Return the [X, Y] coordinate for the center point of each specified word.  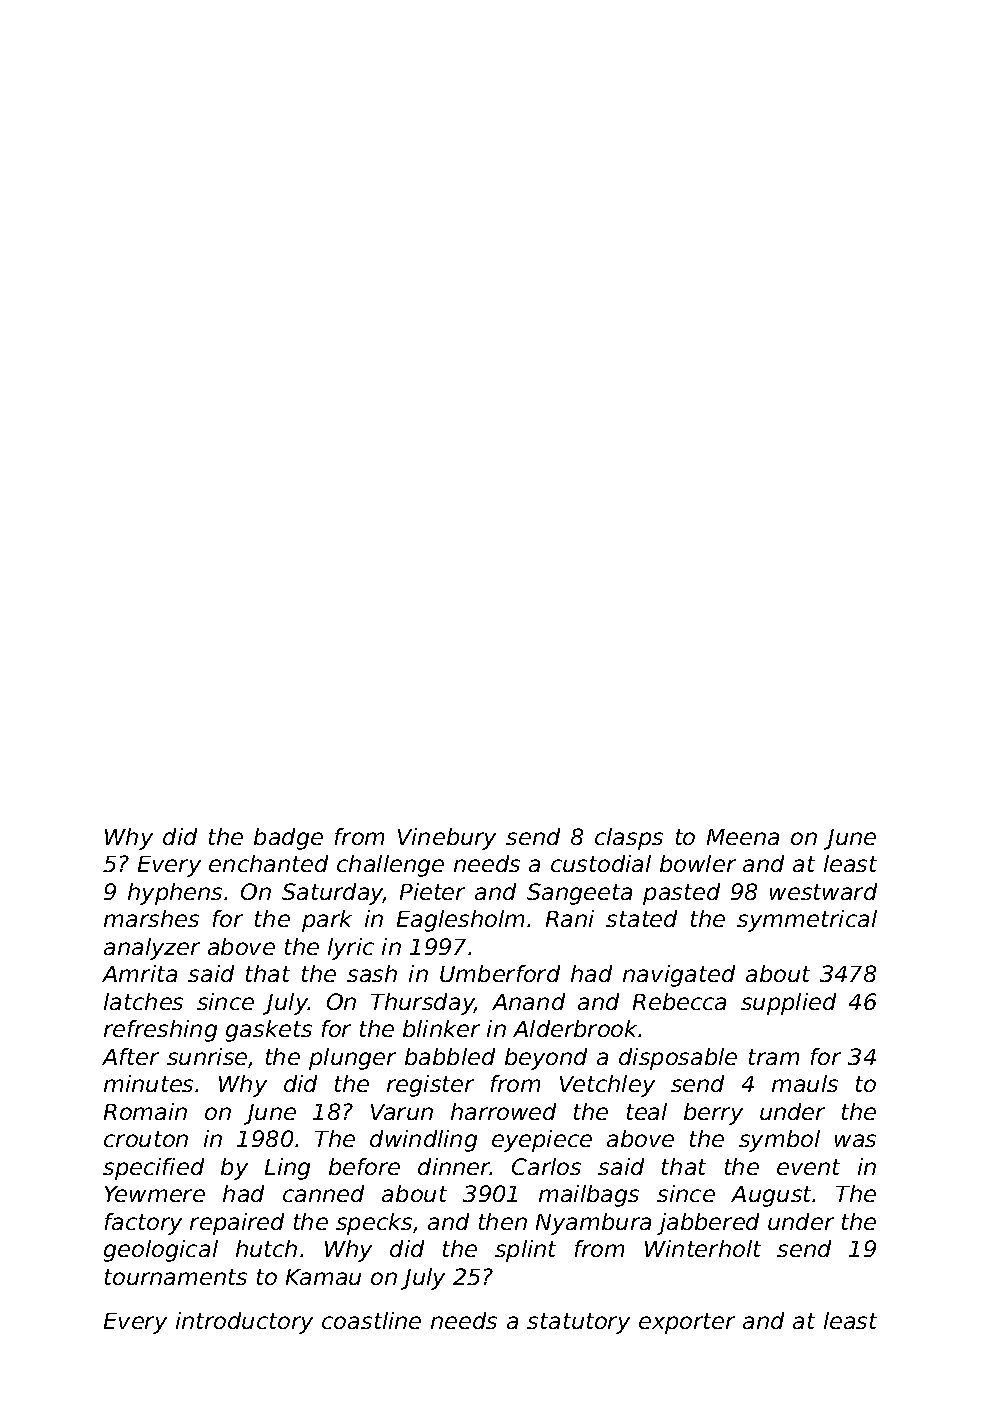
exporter [687, 1323]
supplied [788, 1004]
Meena [743, 837]
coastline [371, 1320]
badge [288, 839]
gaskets [269, 1031]
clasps [629, 839]
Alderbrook [576, 1028]
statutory [578, 1323]
